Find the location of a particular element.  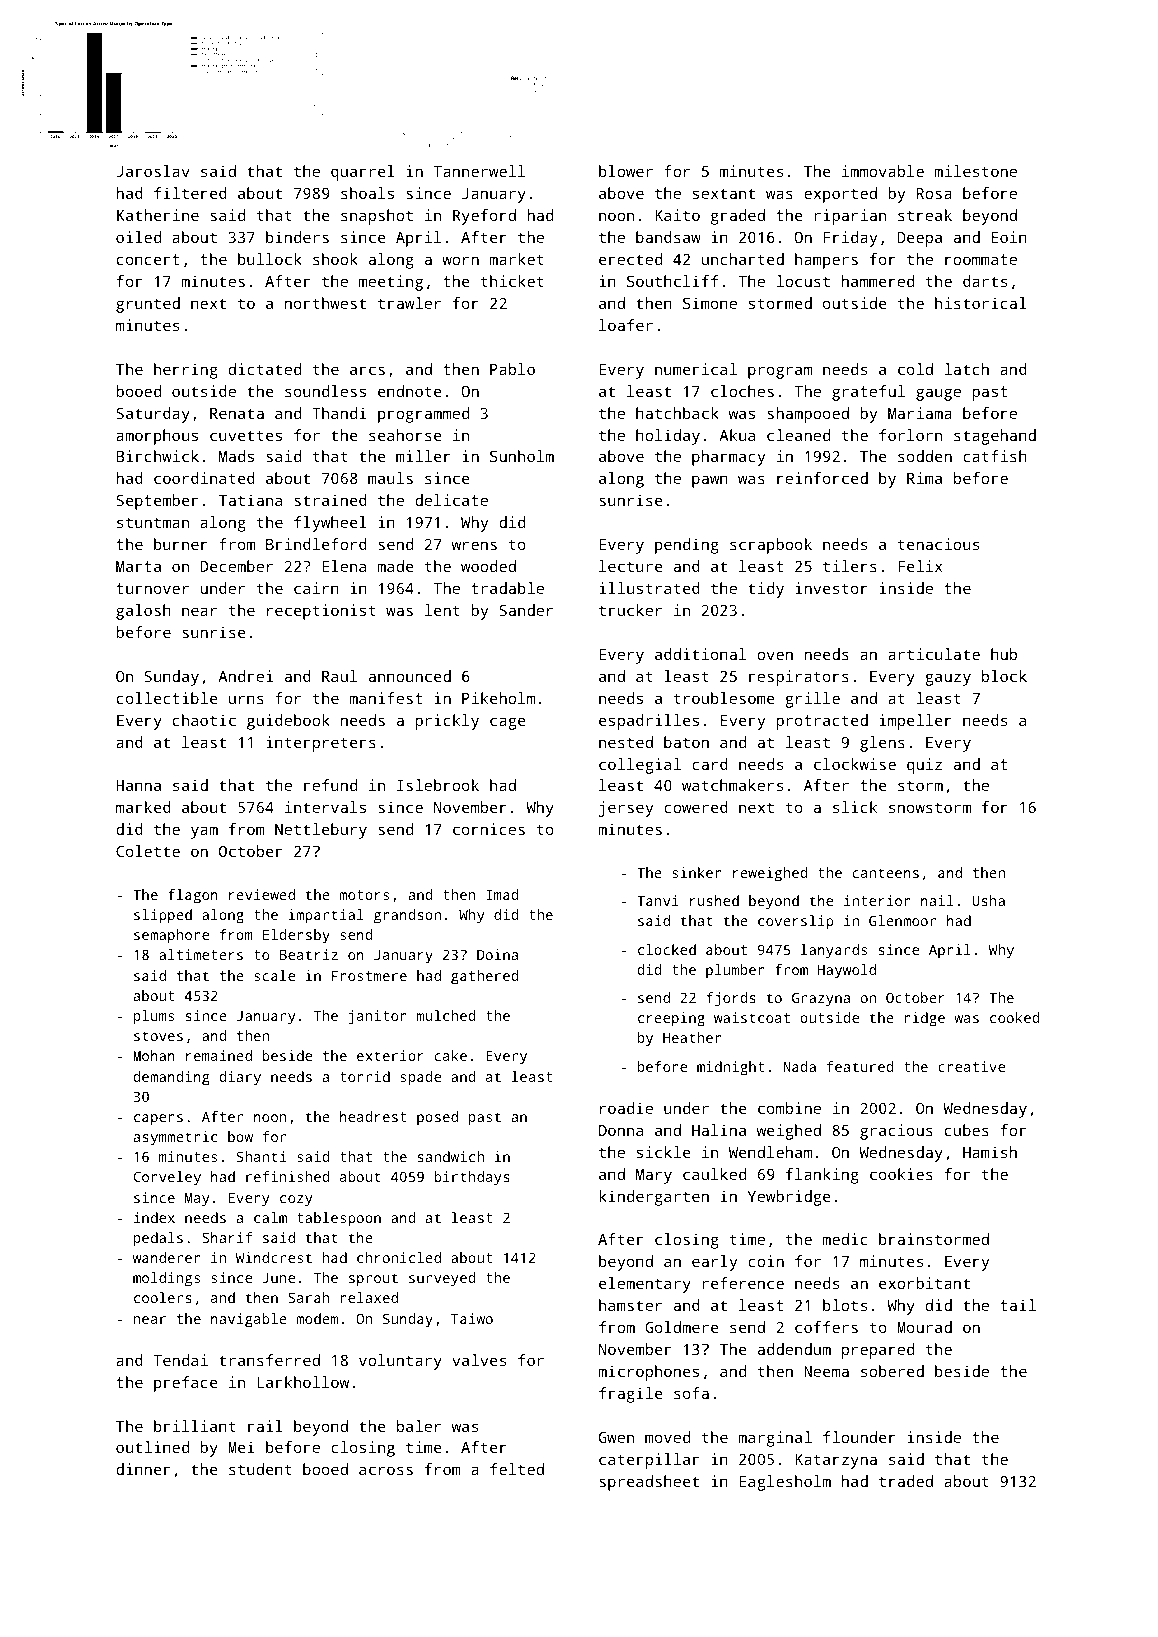

Deepa is located at coordinates (920, 239).
